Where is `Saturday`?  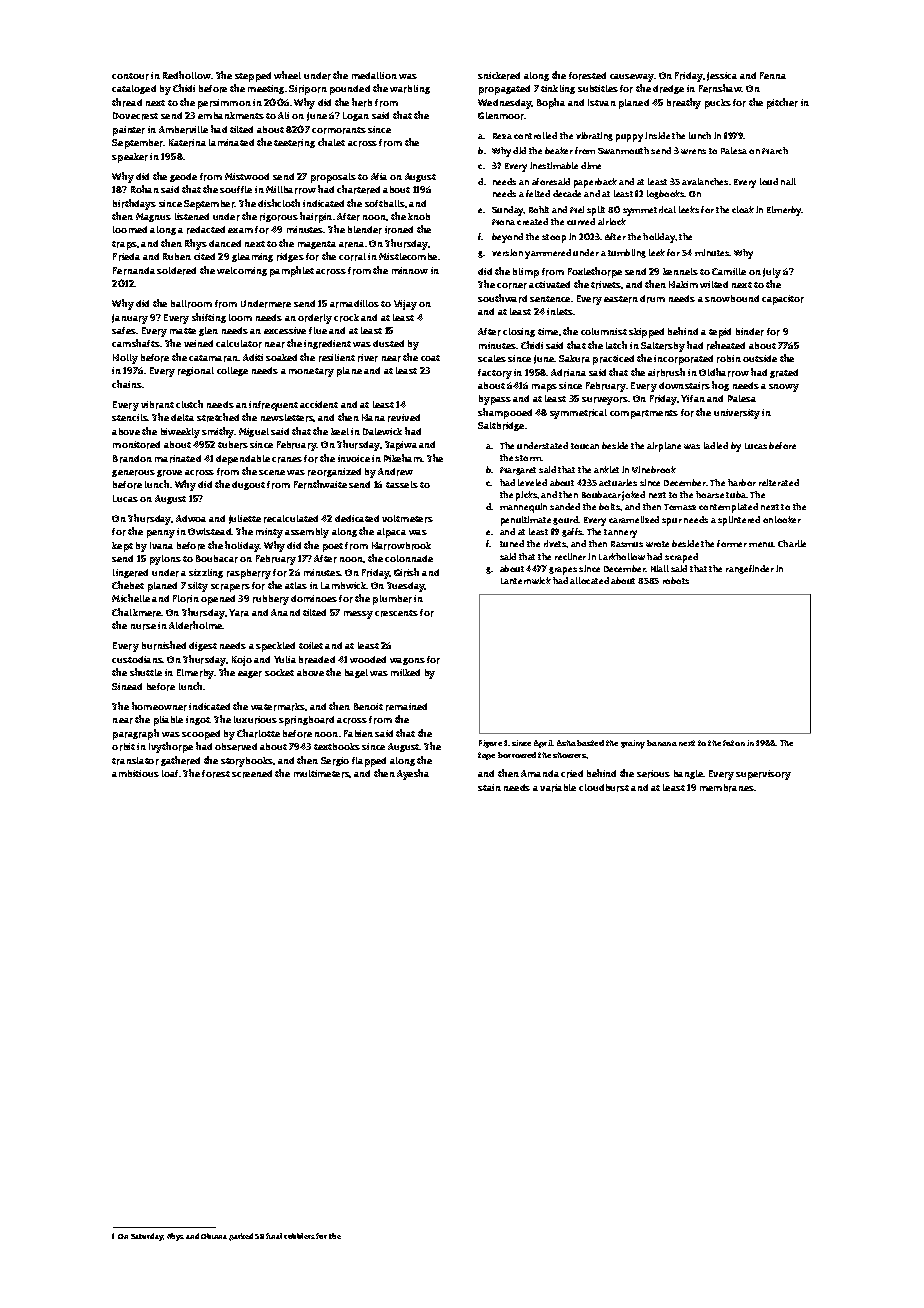
Saturday is located at coordinates (147, 1237).
